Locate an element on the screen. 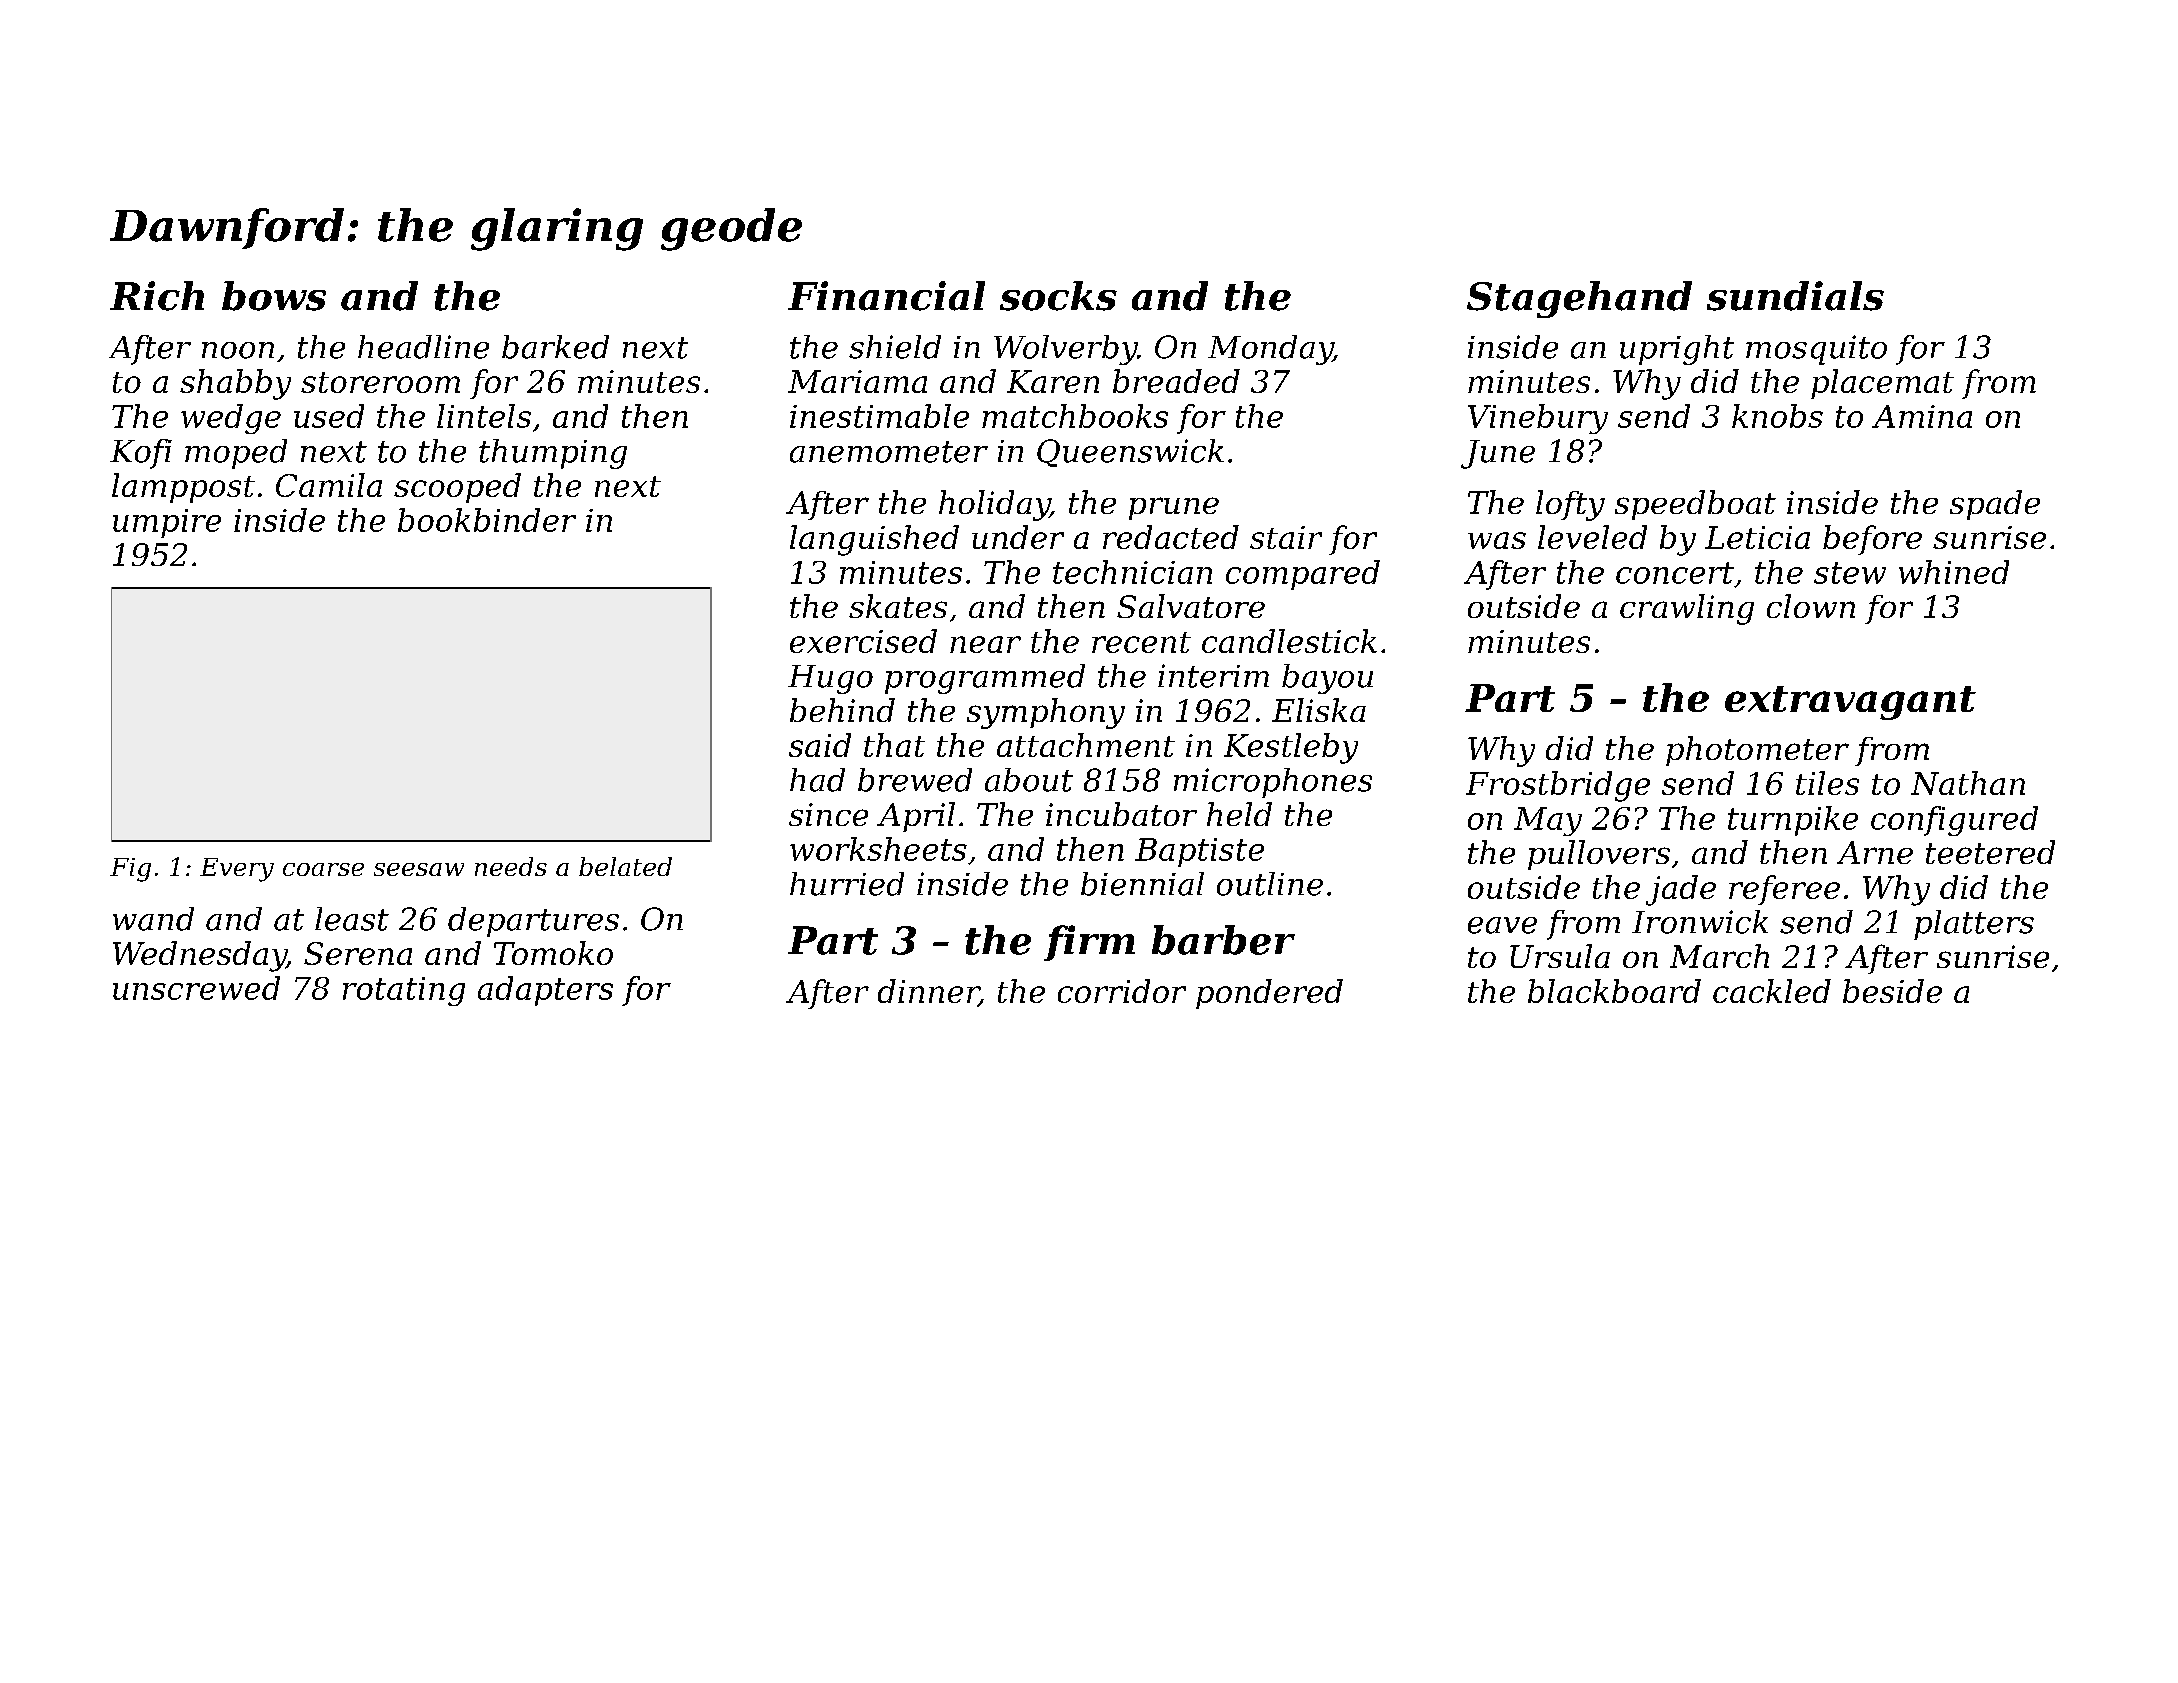  wand is located at coordinates (153, 919).
